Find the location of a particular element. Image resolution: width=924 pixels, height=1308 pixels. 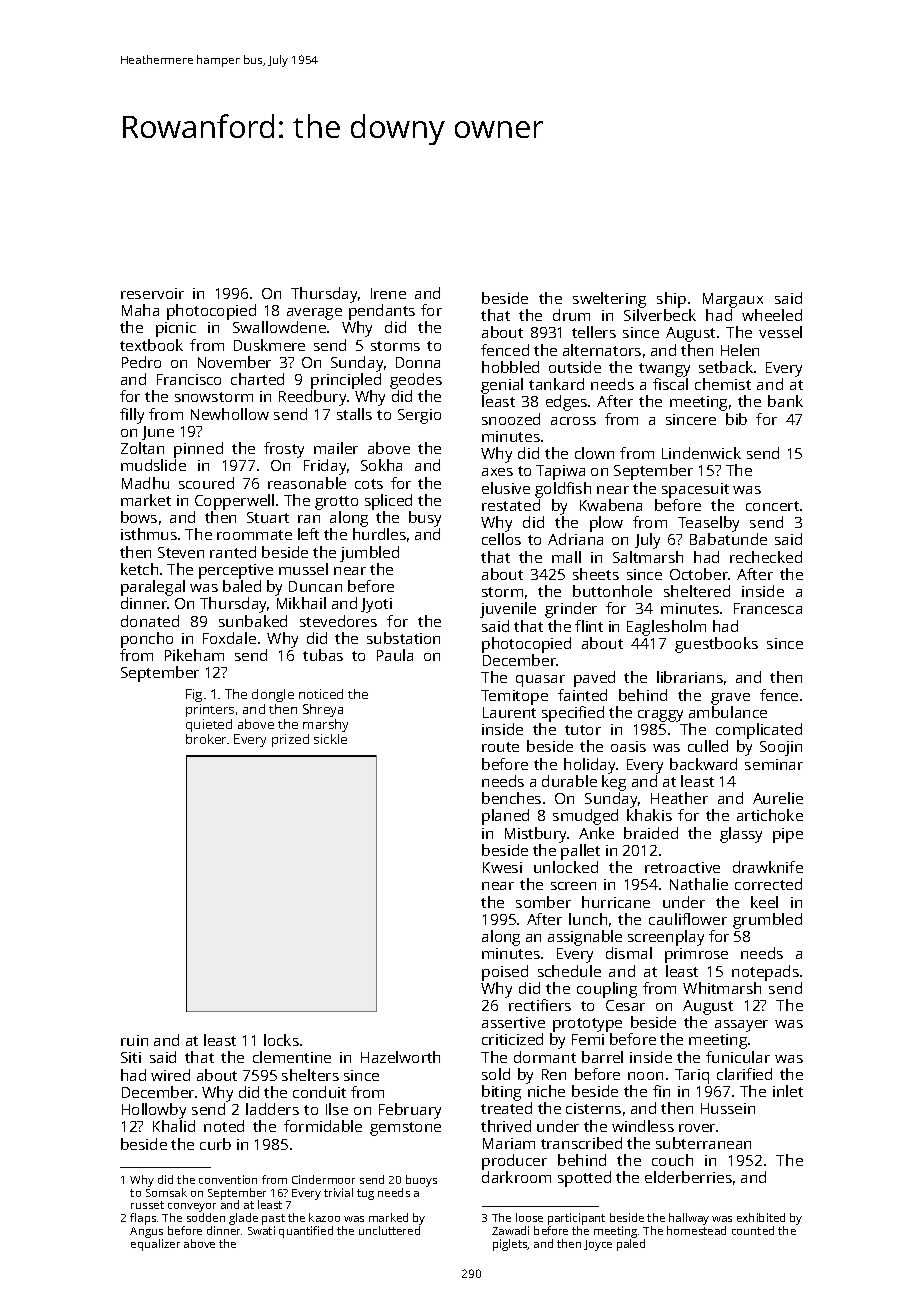

equalizer is located at coordinates (155, 1245).
